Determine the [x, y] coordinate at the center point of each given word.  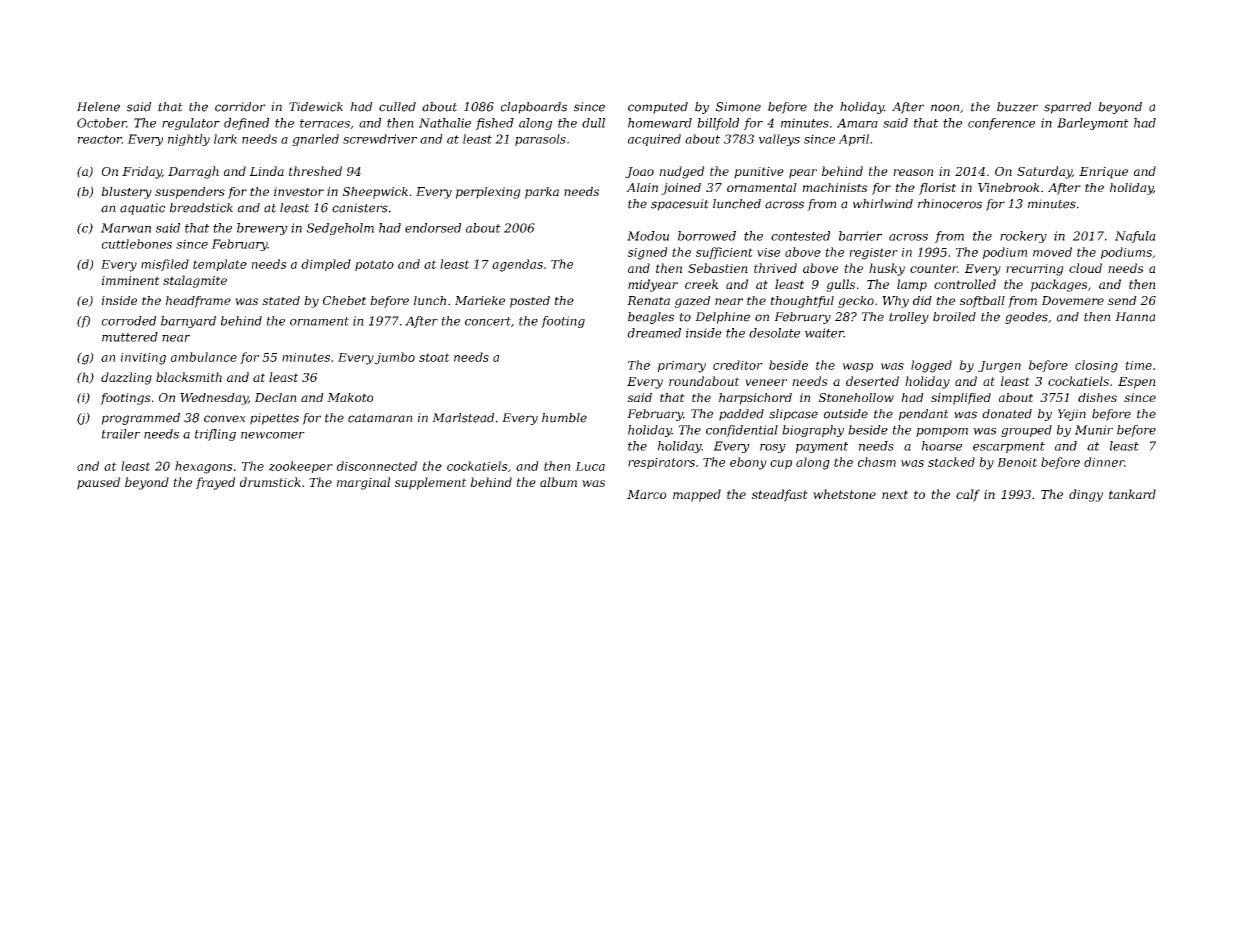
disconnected [377, 466]
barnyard [188, 322]
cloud [1085, 268]
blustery [127, 193]
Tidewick [316, 107]
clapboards [534, 108]
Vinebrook [1009, 187]
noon [945, 108]
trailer [121, 434]
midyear [653, 285]
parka [542, 193]
